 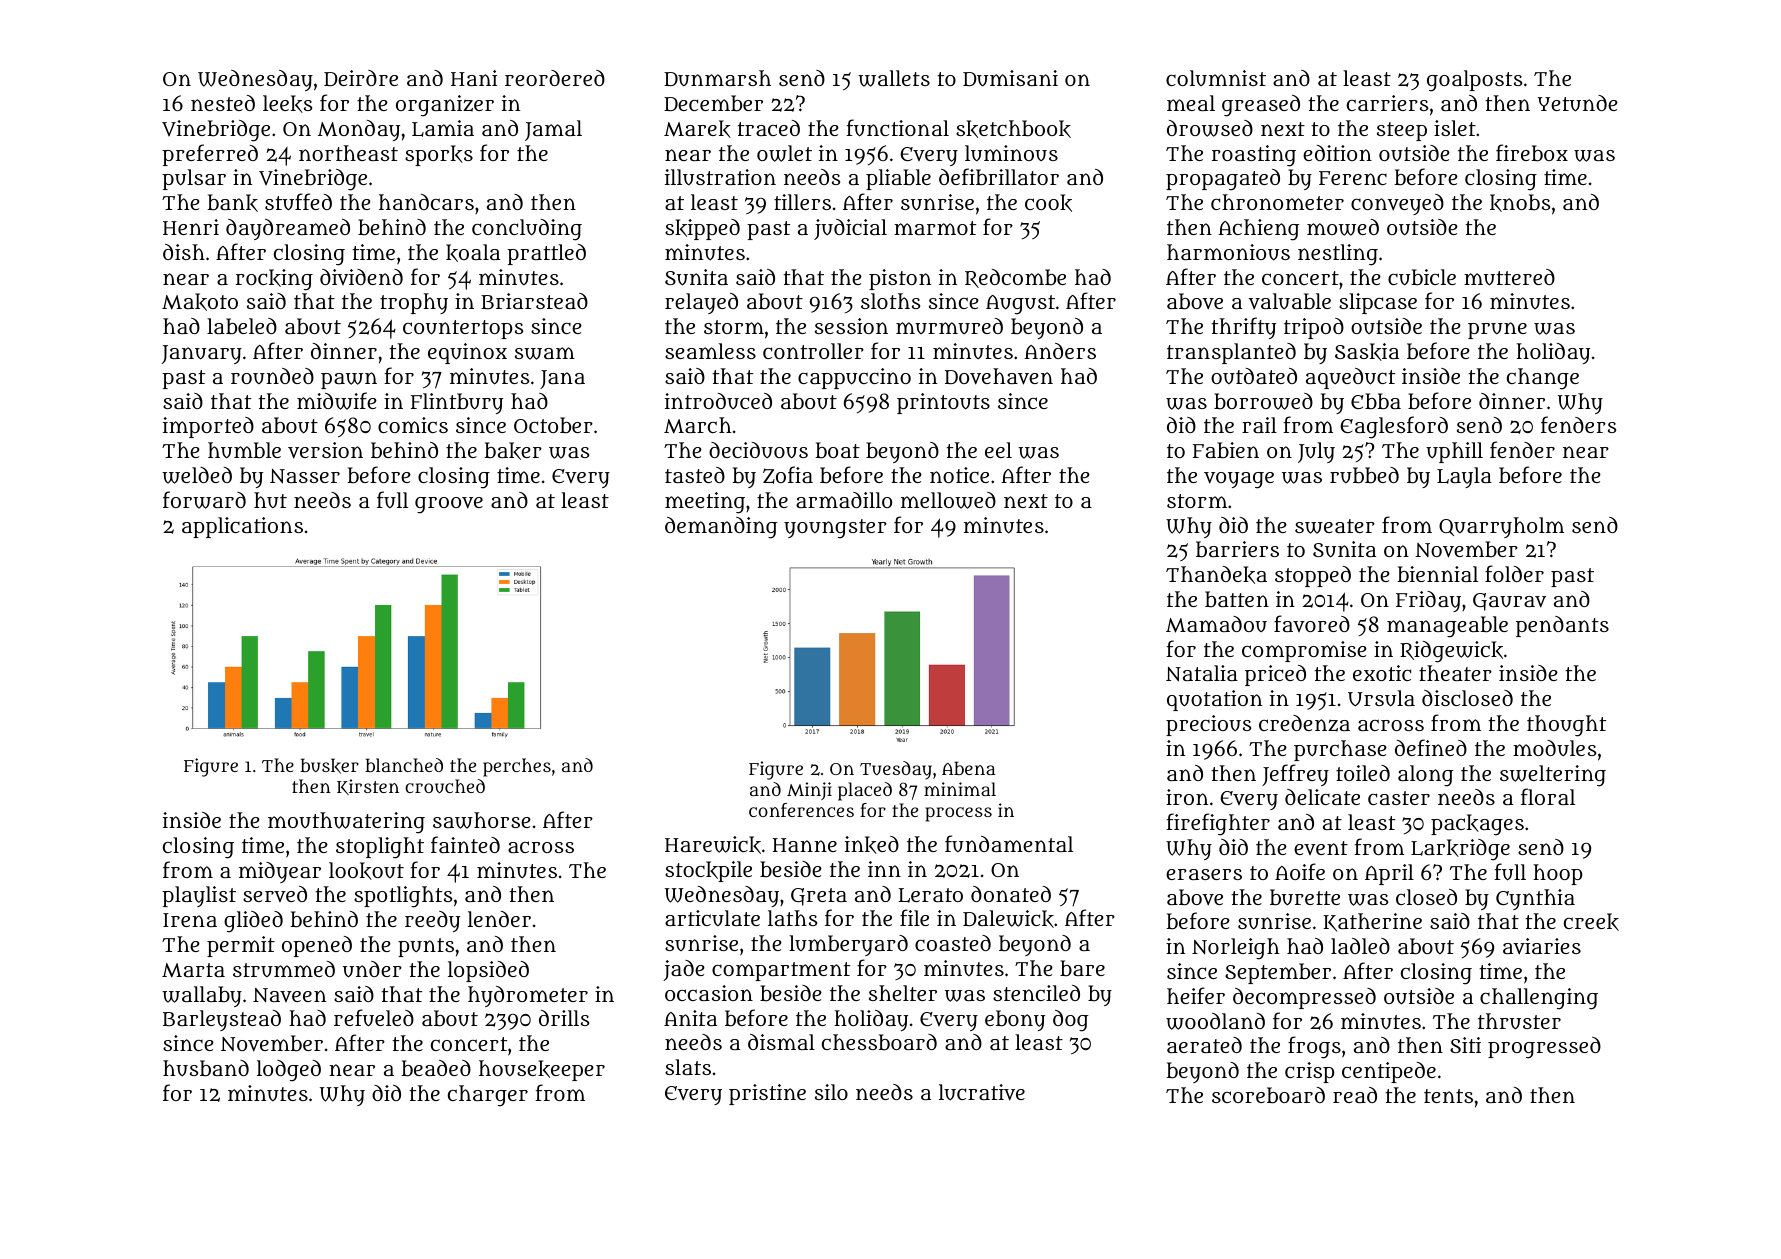 I want to click on Minji, so click(x=809, y=791).
